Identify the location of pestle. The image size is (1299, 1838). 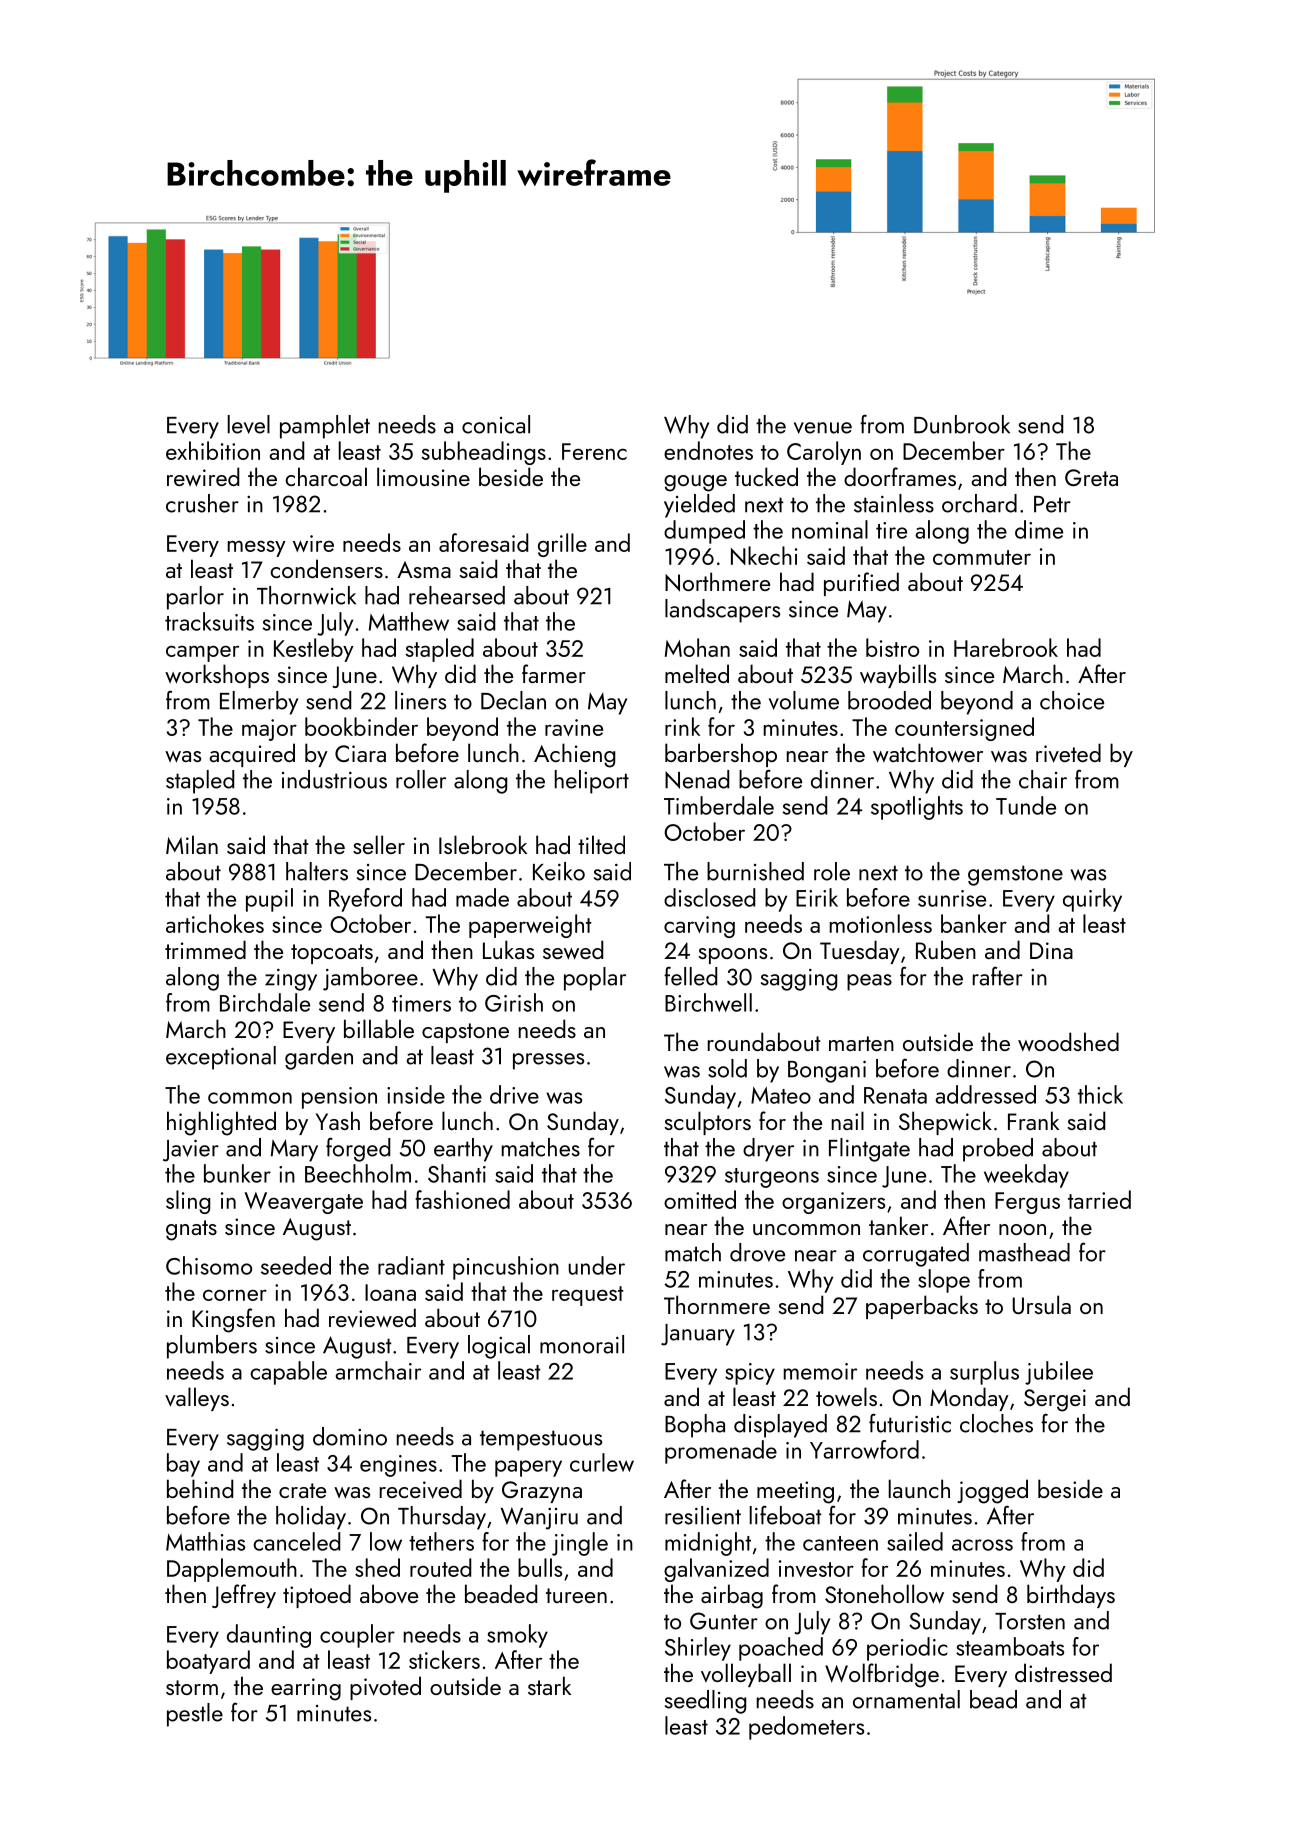
(195, 1715).
